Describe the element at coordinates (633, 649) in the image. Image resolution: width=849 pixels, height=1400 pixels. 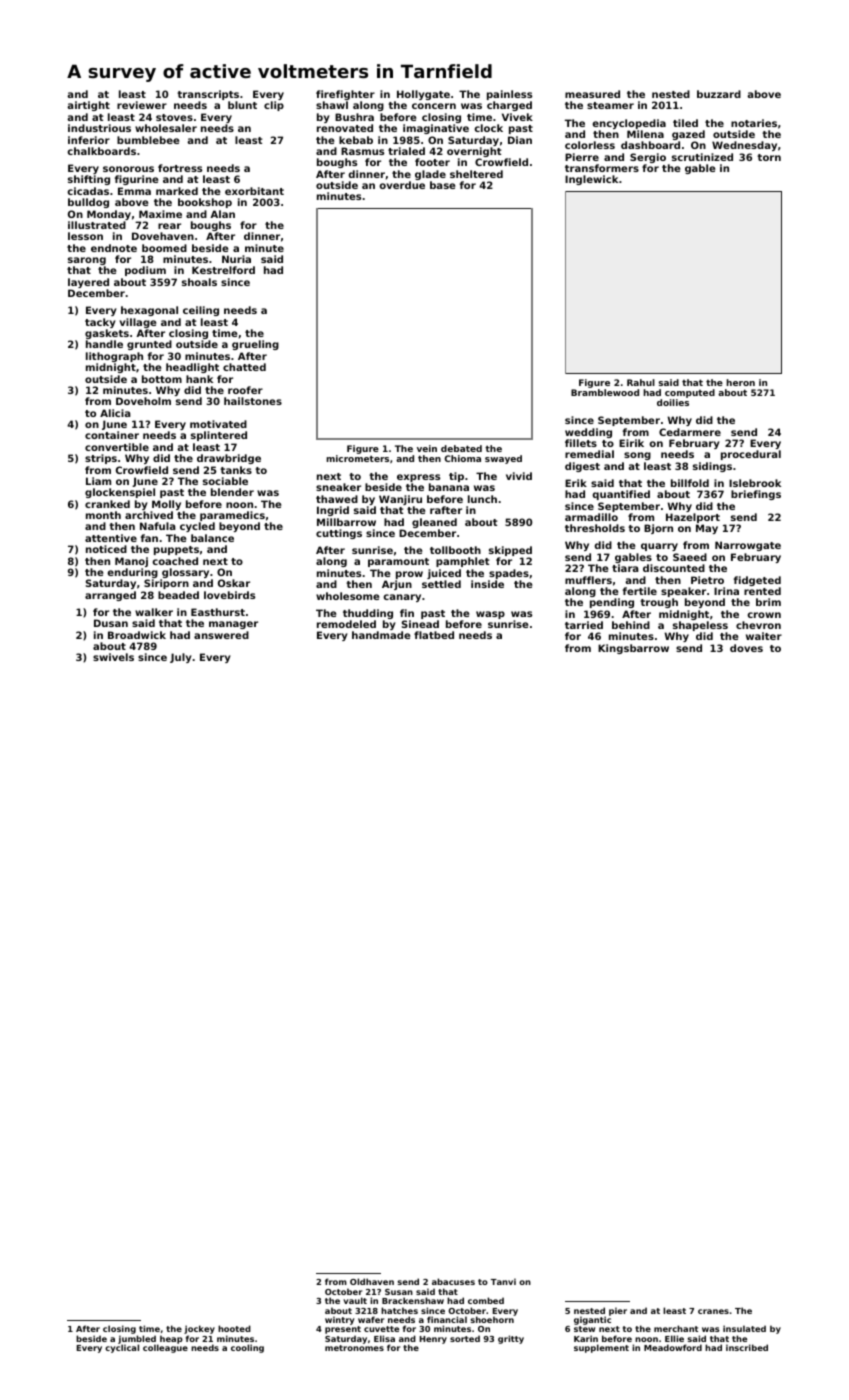
I see `Kingsbarrow` at that location.
